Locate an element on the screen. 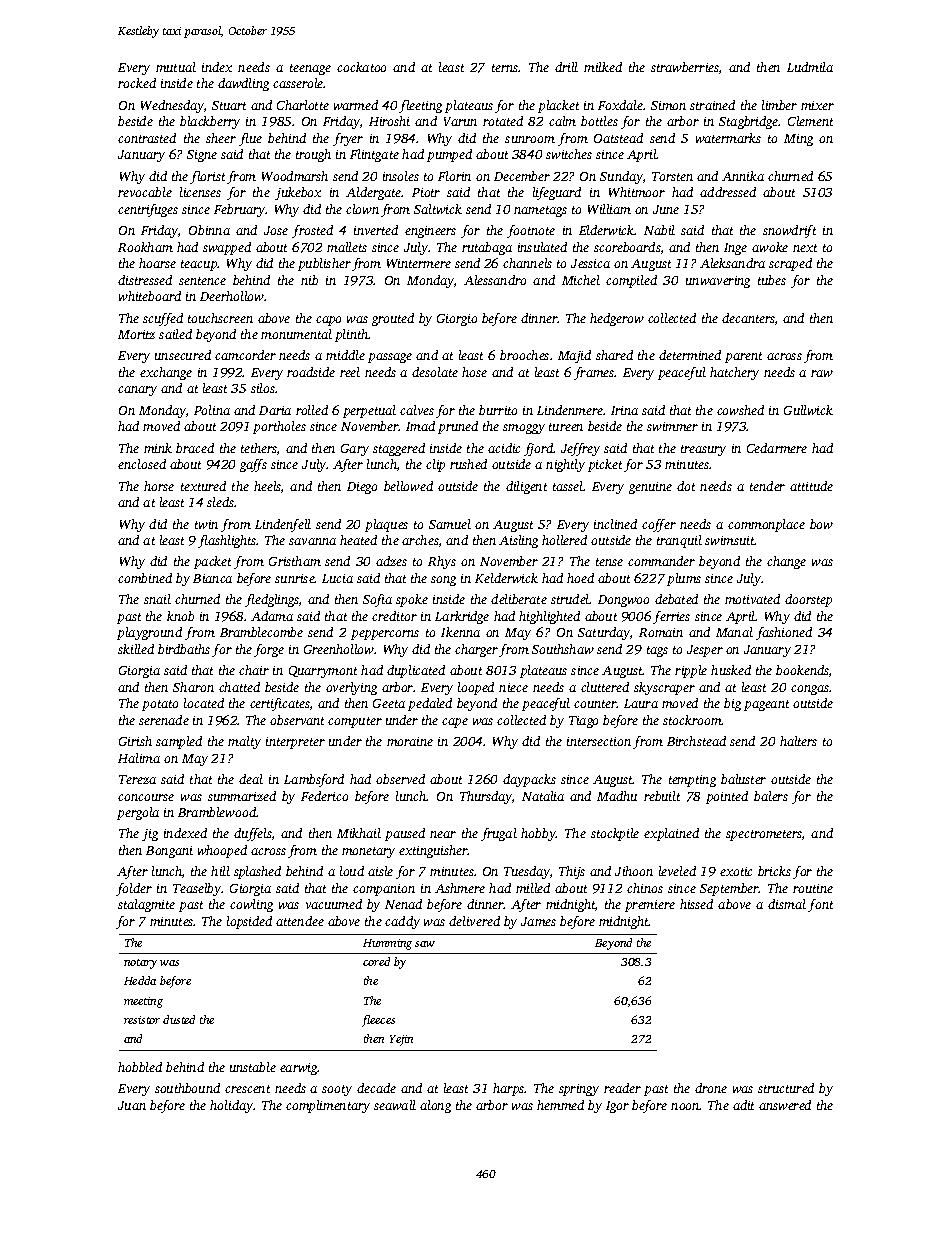  structured is located at coordinates (786, 1088).
